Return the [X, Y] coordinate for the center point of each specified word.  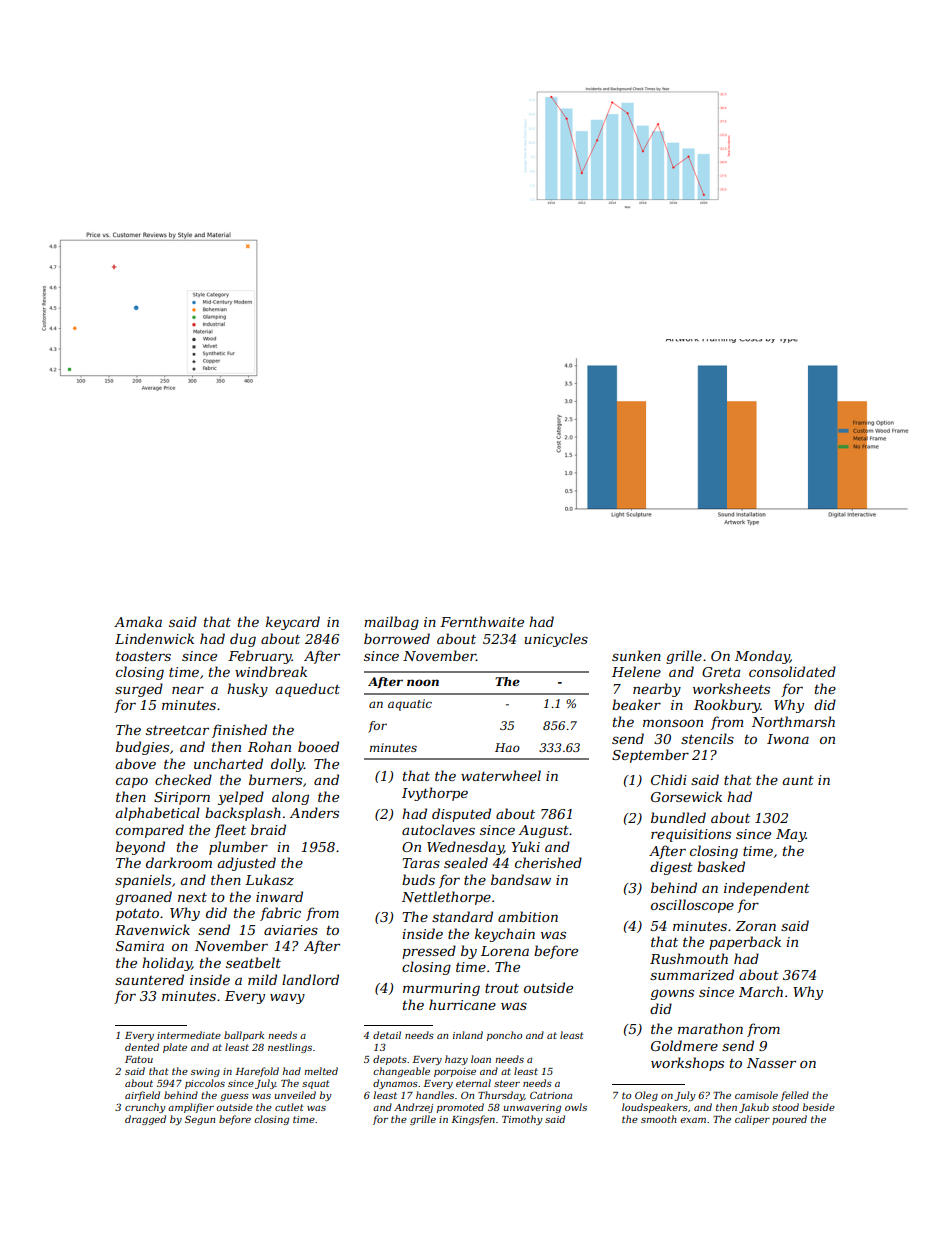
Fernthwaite [482, 621]
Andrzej [413, 1108]
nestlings [290, 1048]
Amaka [138, 621]
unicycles [556, 640]
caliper [752, 1120]
